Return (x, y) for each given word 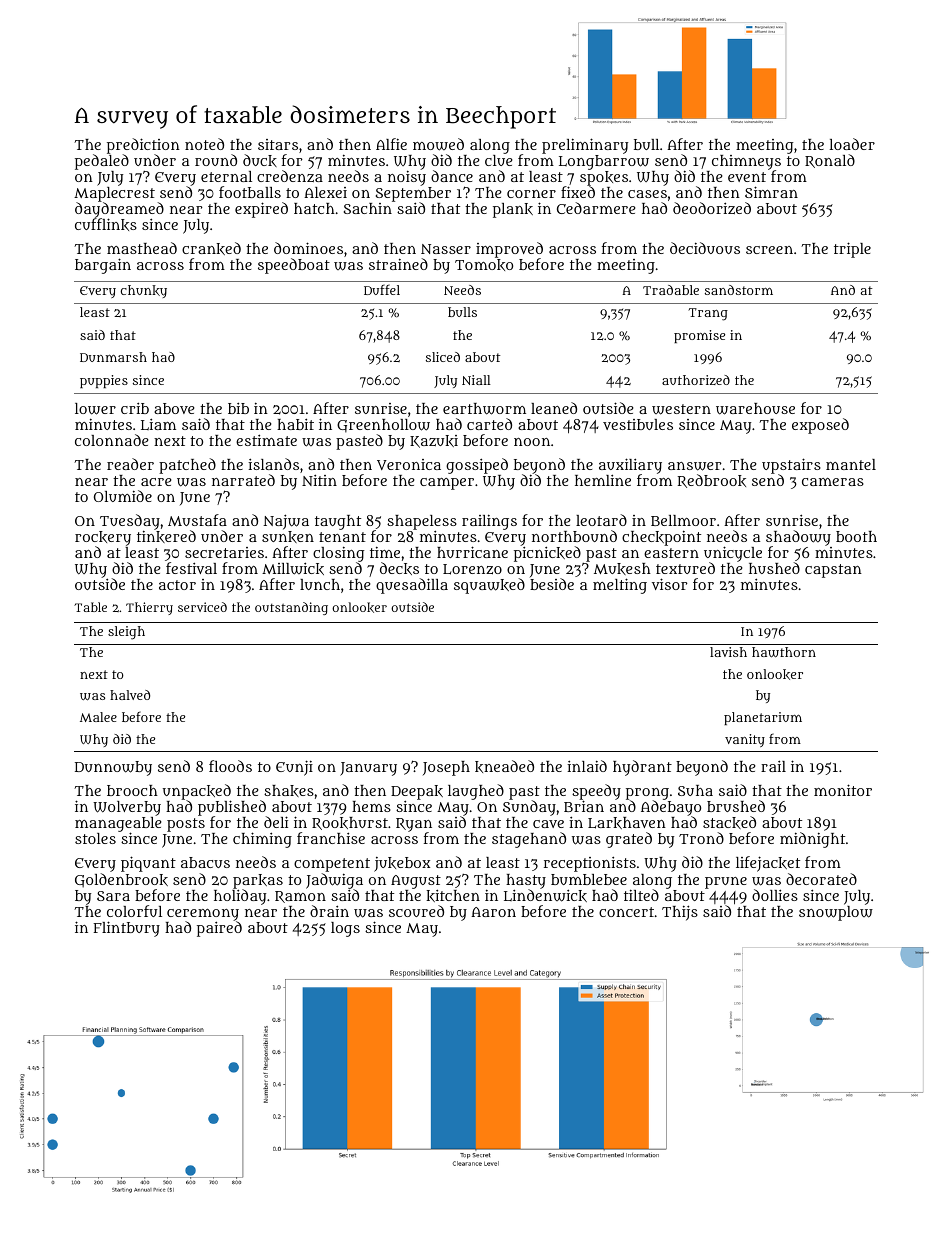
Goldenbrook (121, 880)
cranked (211, 248)
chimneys (746, 162)
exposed (820, 426)
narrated (243, 480)
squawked (489, 586)
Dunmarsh (113, 357)
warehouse (755, 409)
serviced (202, 607)
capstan (833, 571)
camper (447, 484)
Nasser (446, 249)
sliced (443, 357)
